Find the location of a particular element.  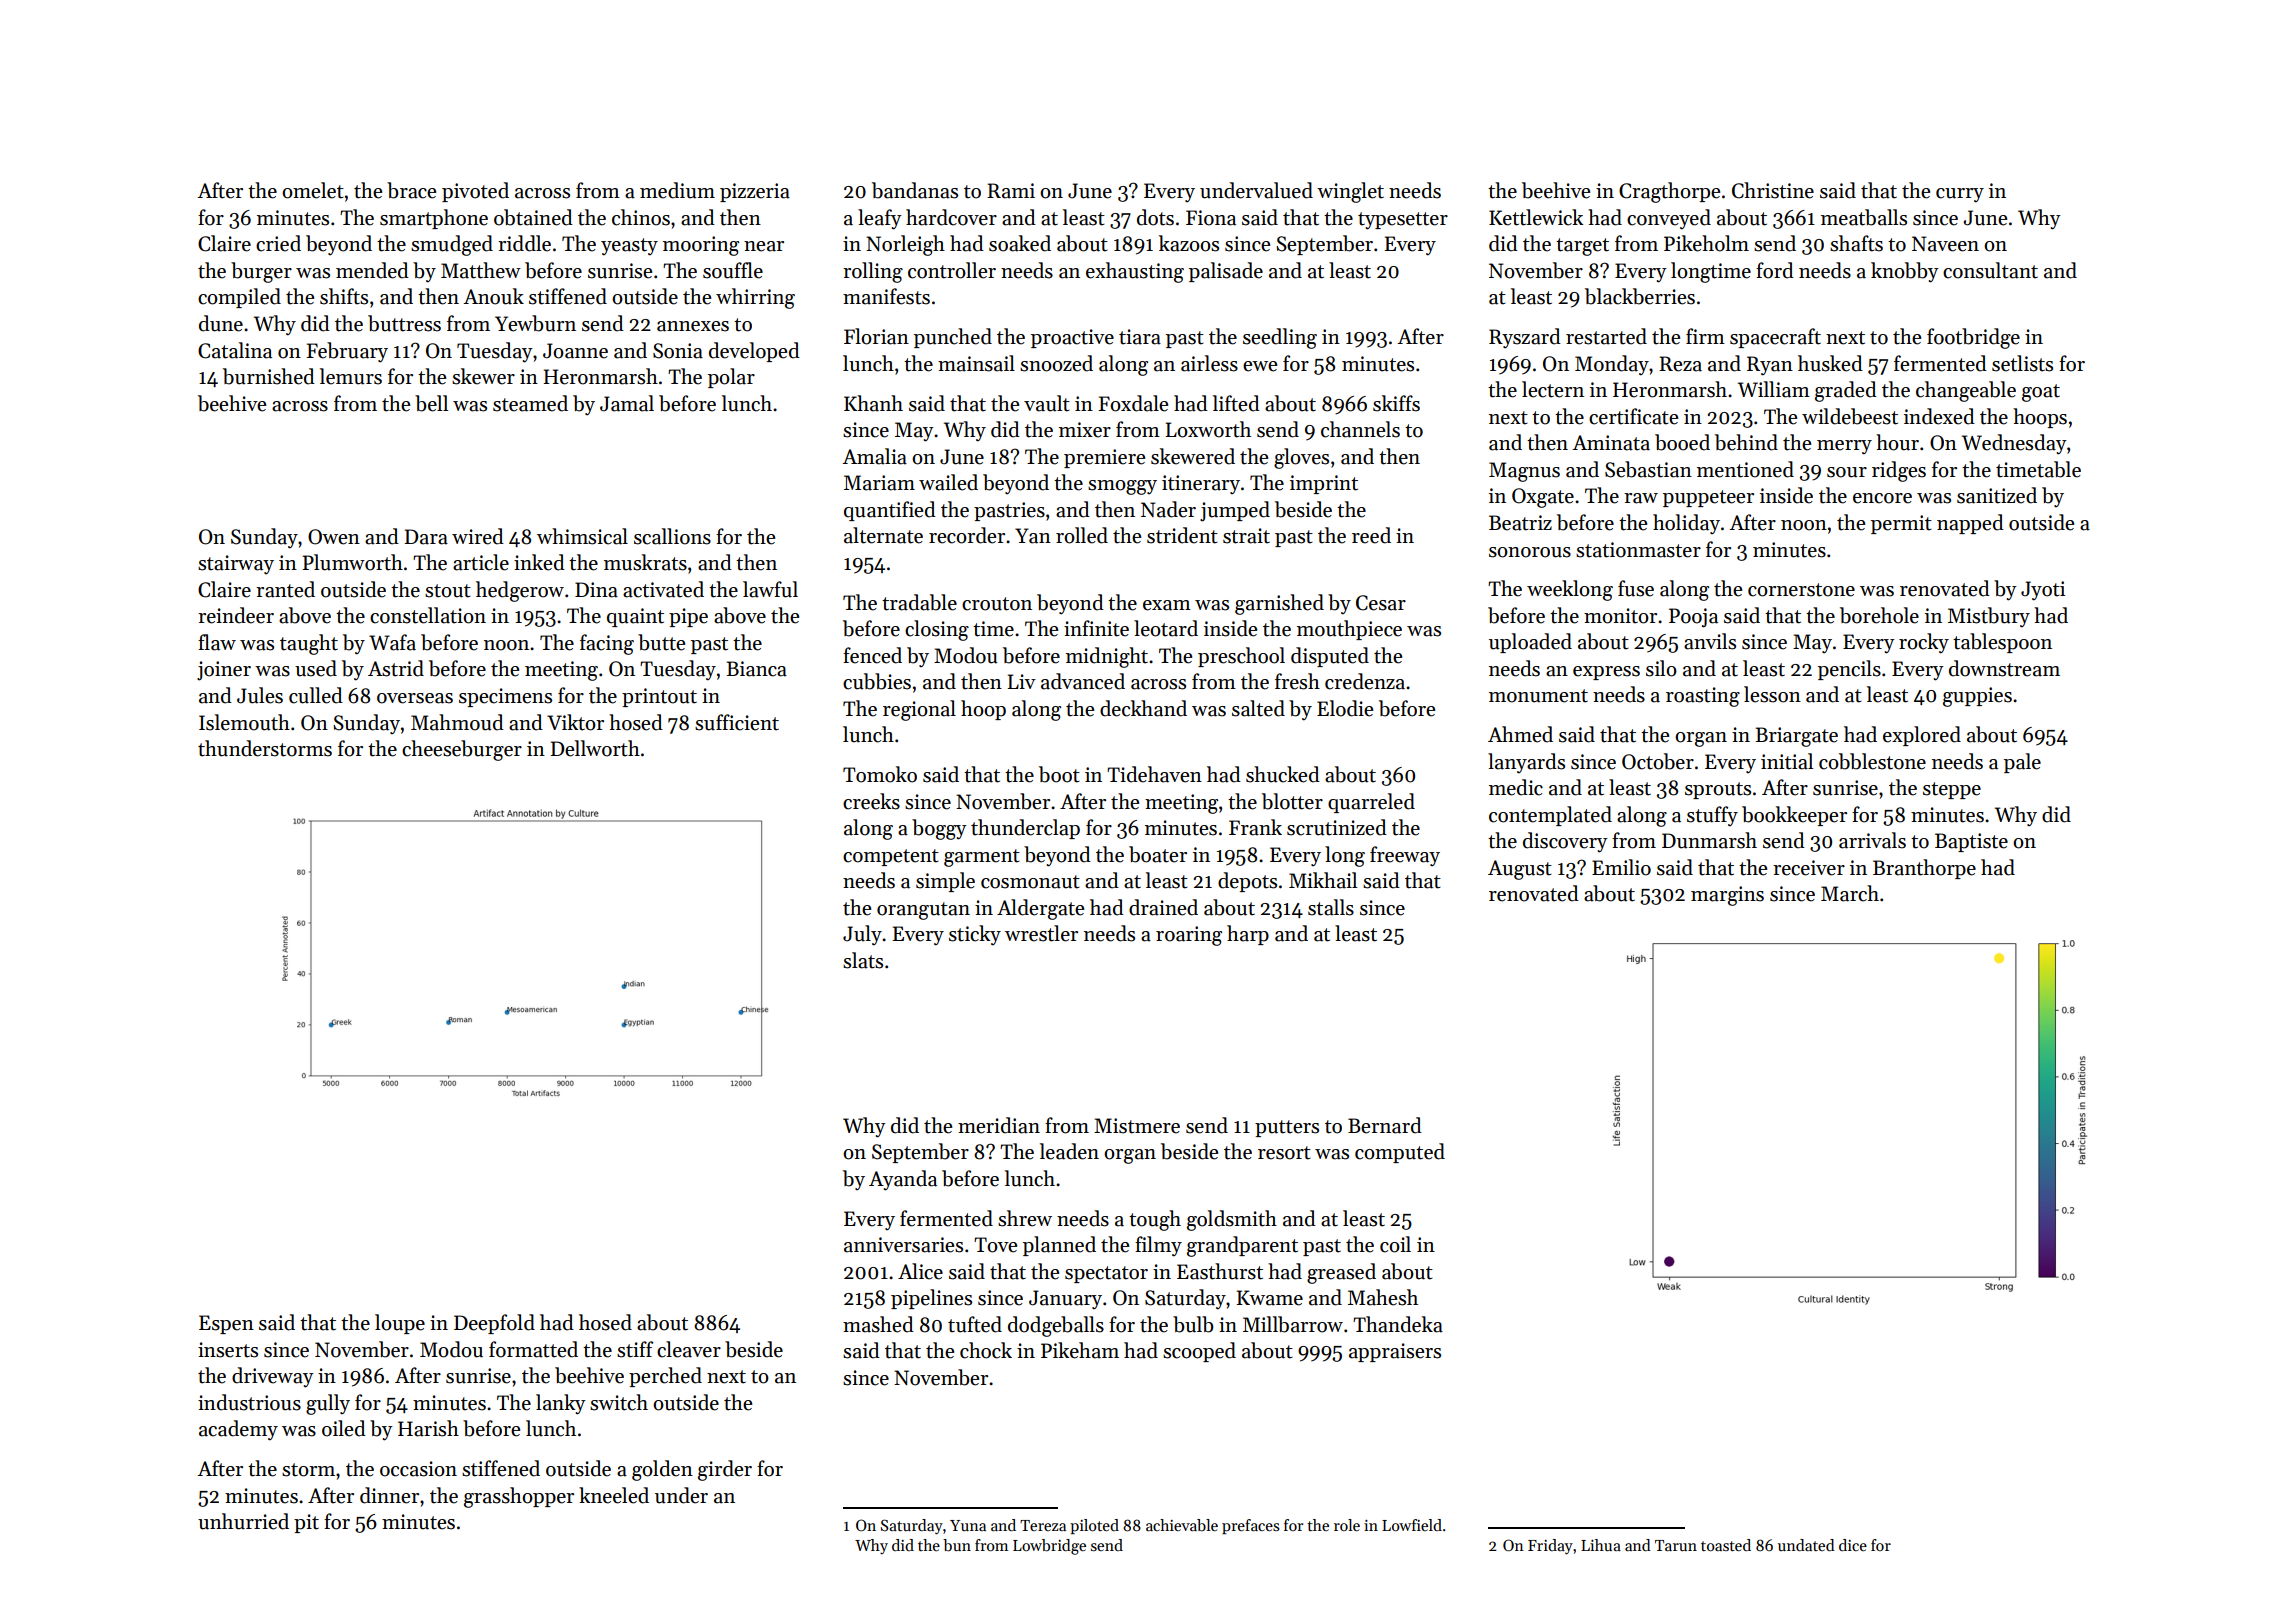

pit is located at coordinates (306, 1523).
